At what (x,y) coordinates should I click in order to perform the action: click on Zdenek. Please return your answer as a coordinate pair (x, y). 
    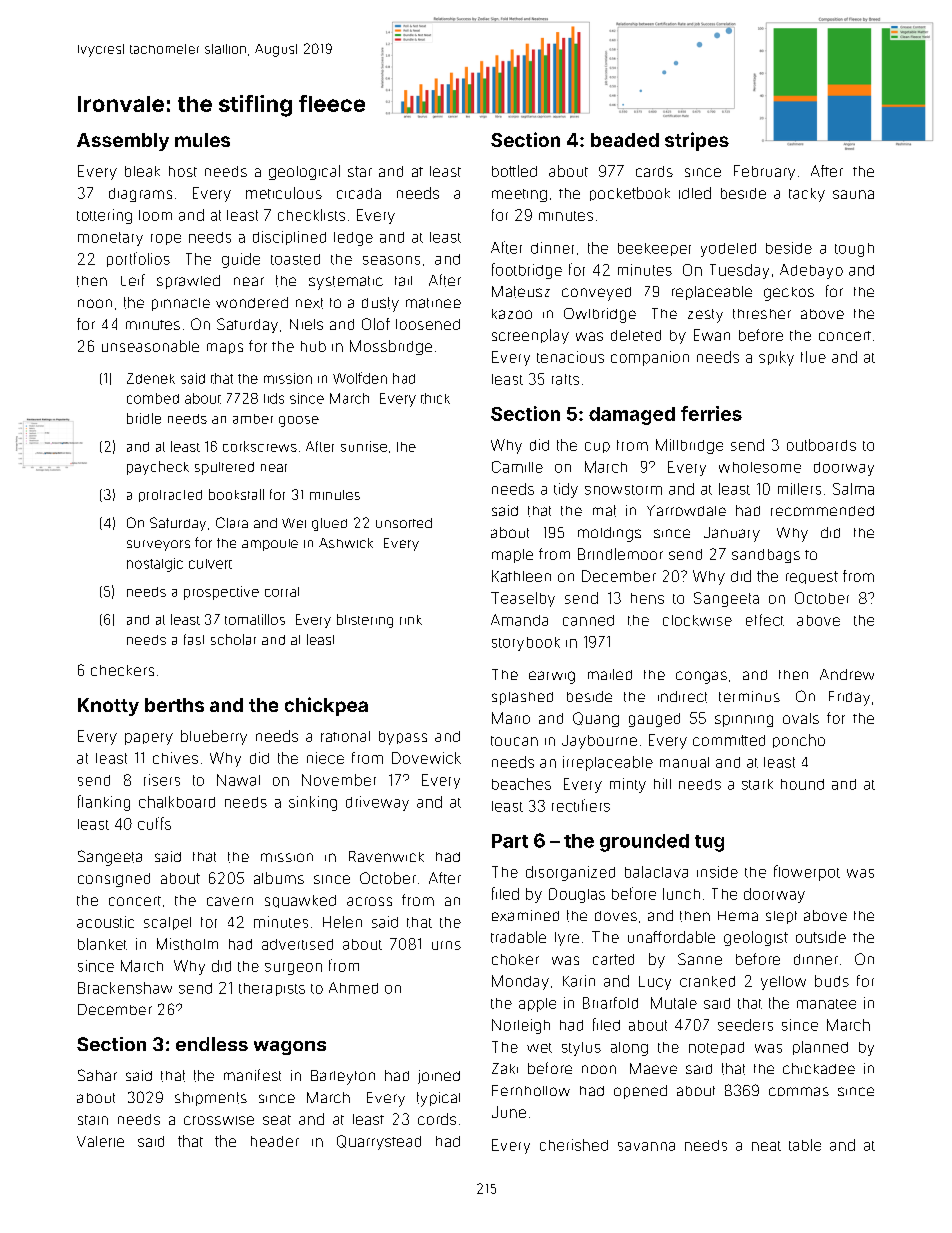
    Looking at the image, I should click on (151, 378).
